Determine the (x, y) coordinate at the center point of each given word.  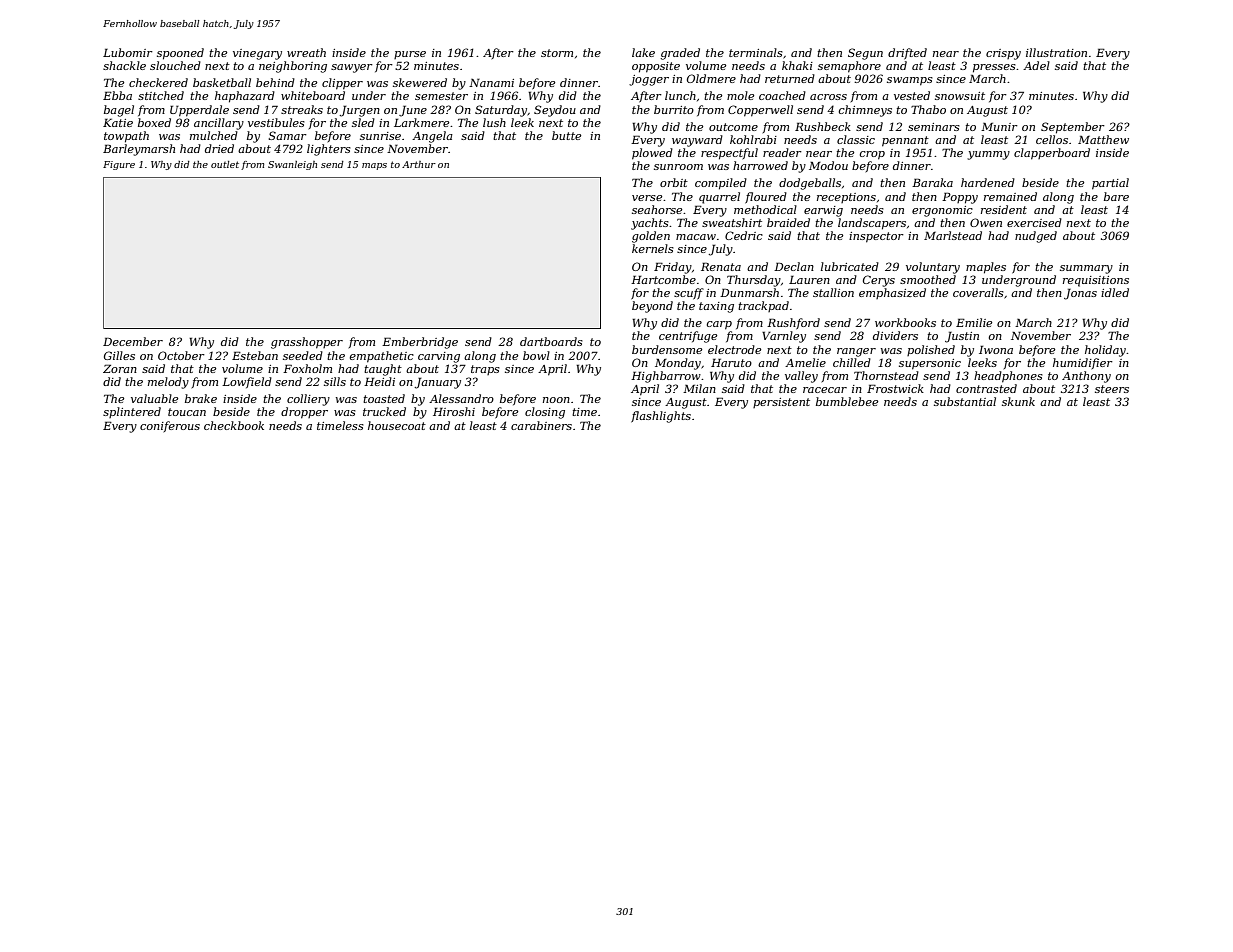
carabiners (541, 425)
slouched (175, 65)
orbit (674, 182)
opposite (656, 67)
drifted (907, 54)
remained (1010, 196)
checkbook (234, 425)
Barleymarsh (139, 150)
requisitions (1096, 281)
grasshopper (307, 343)
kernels (653, 248)
